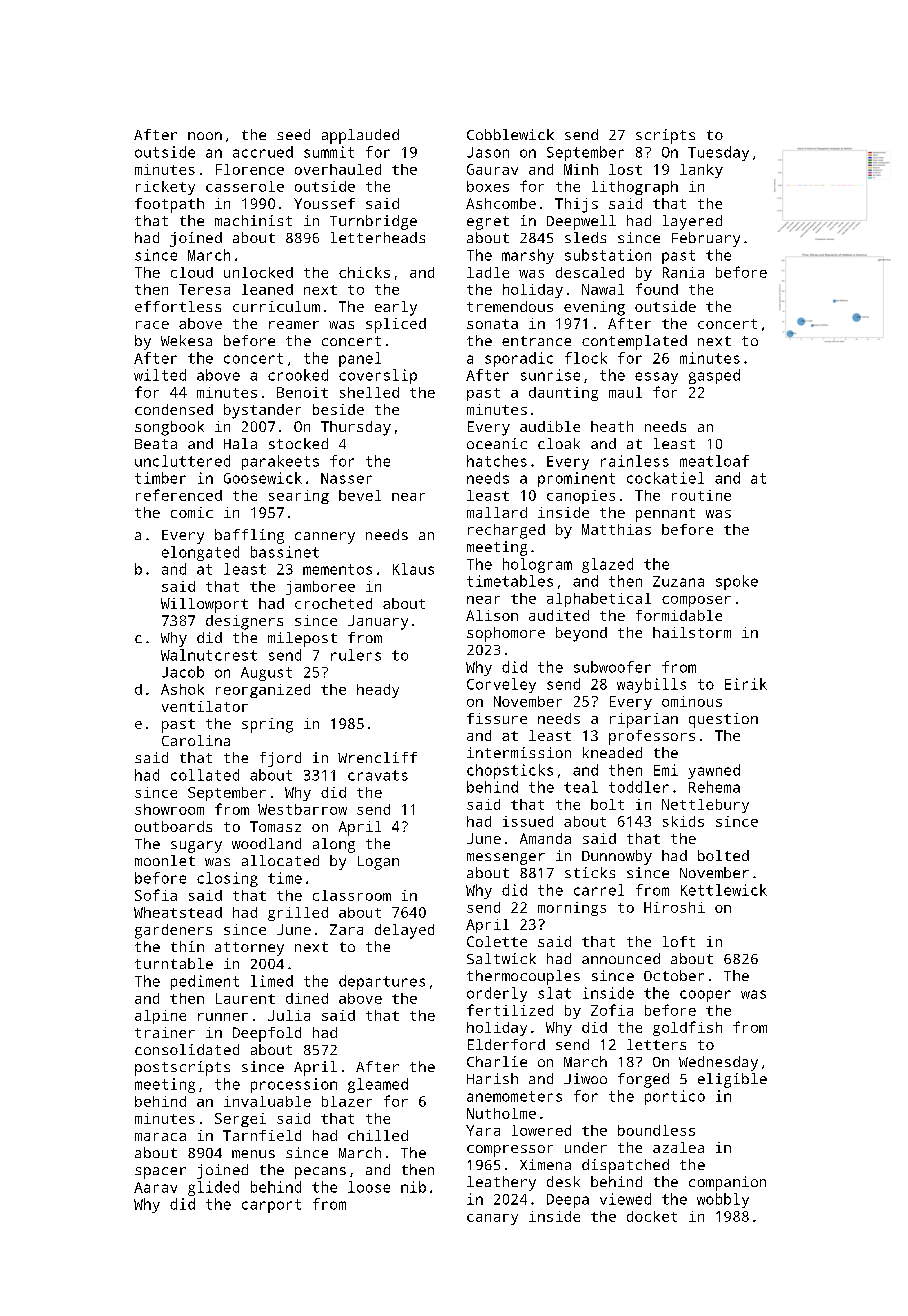 The width and height of the screenshot is (908, 1316). Describe the element at coordinates (692, 632) in the screenshot. I see `hailstorm` at that location.
